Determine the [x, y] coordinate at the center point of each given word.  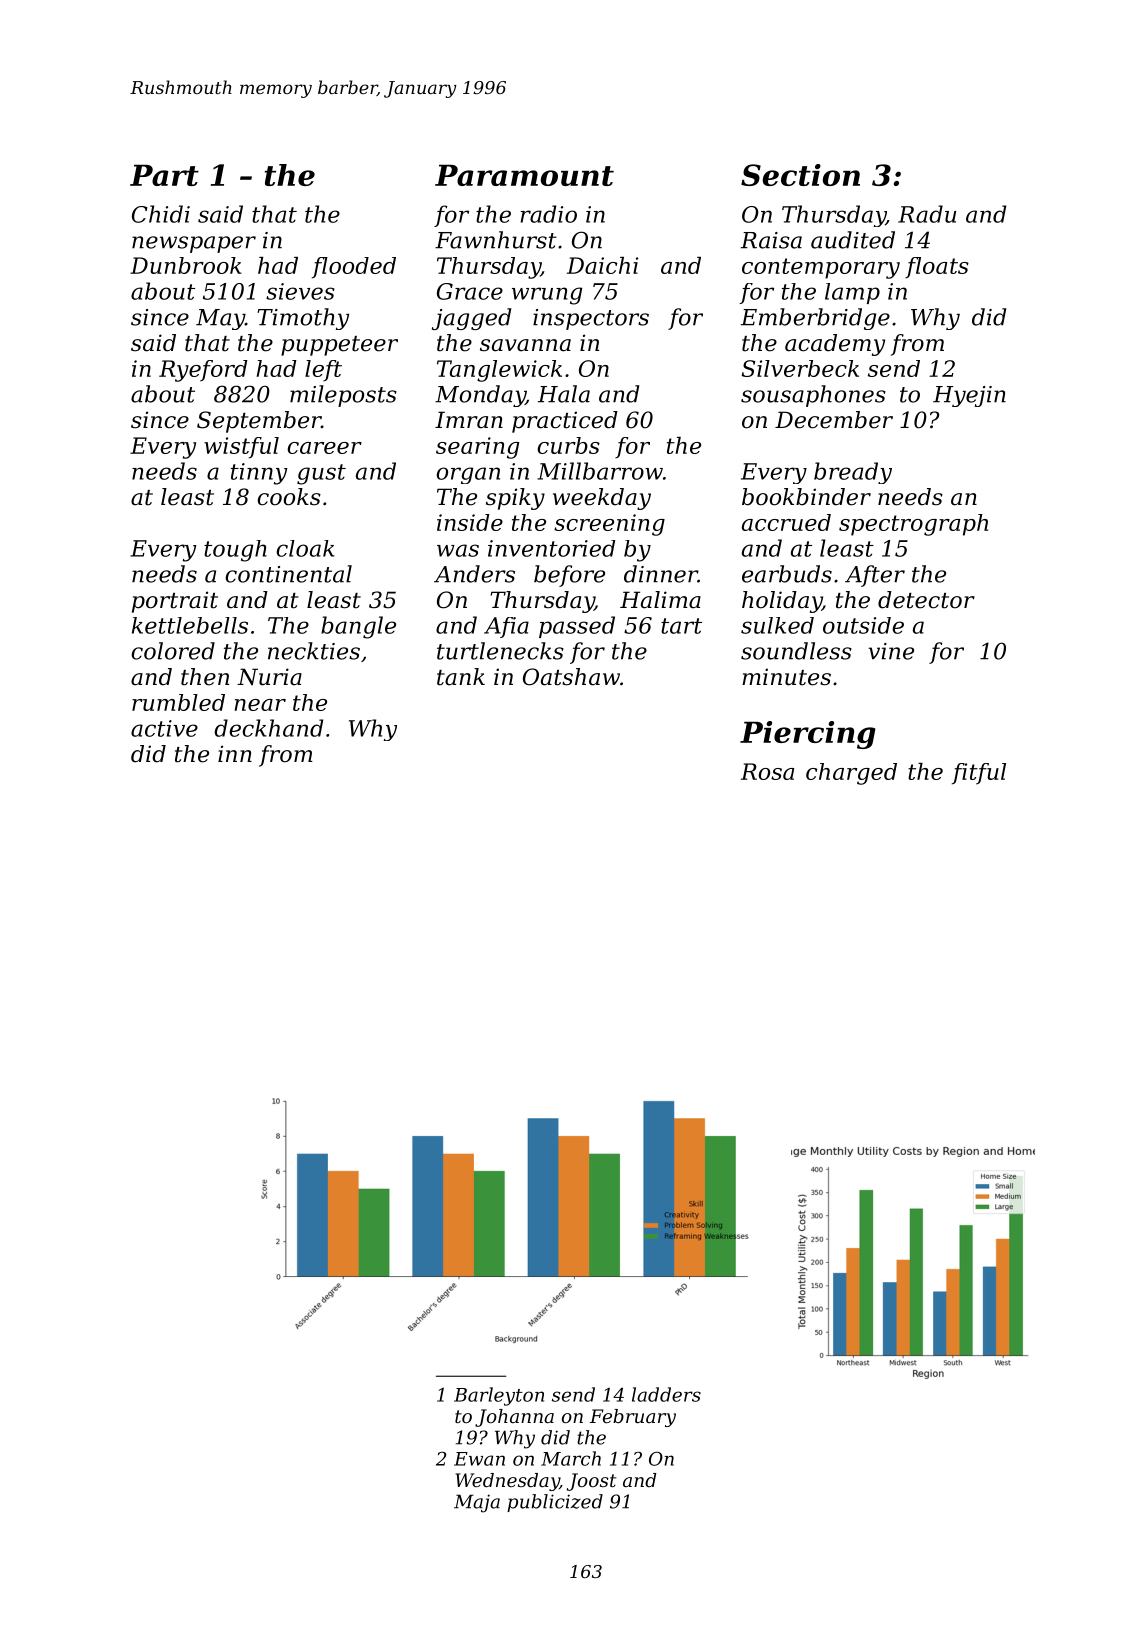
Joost [592, 1482]
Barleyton [499, 1396]
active [164, 728]
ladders [666, 1394]
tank [461, 677]
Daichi [602, 265]
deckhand [268, 728]
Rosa [767, 771]
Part [164, 175]
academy [835, 345]
